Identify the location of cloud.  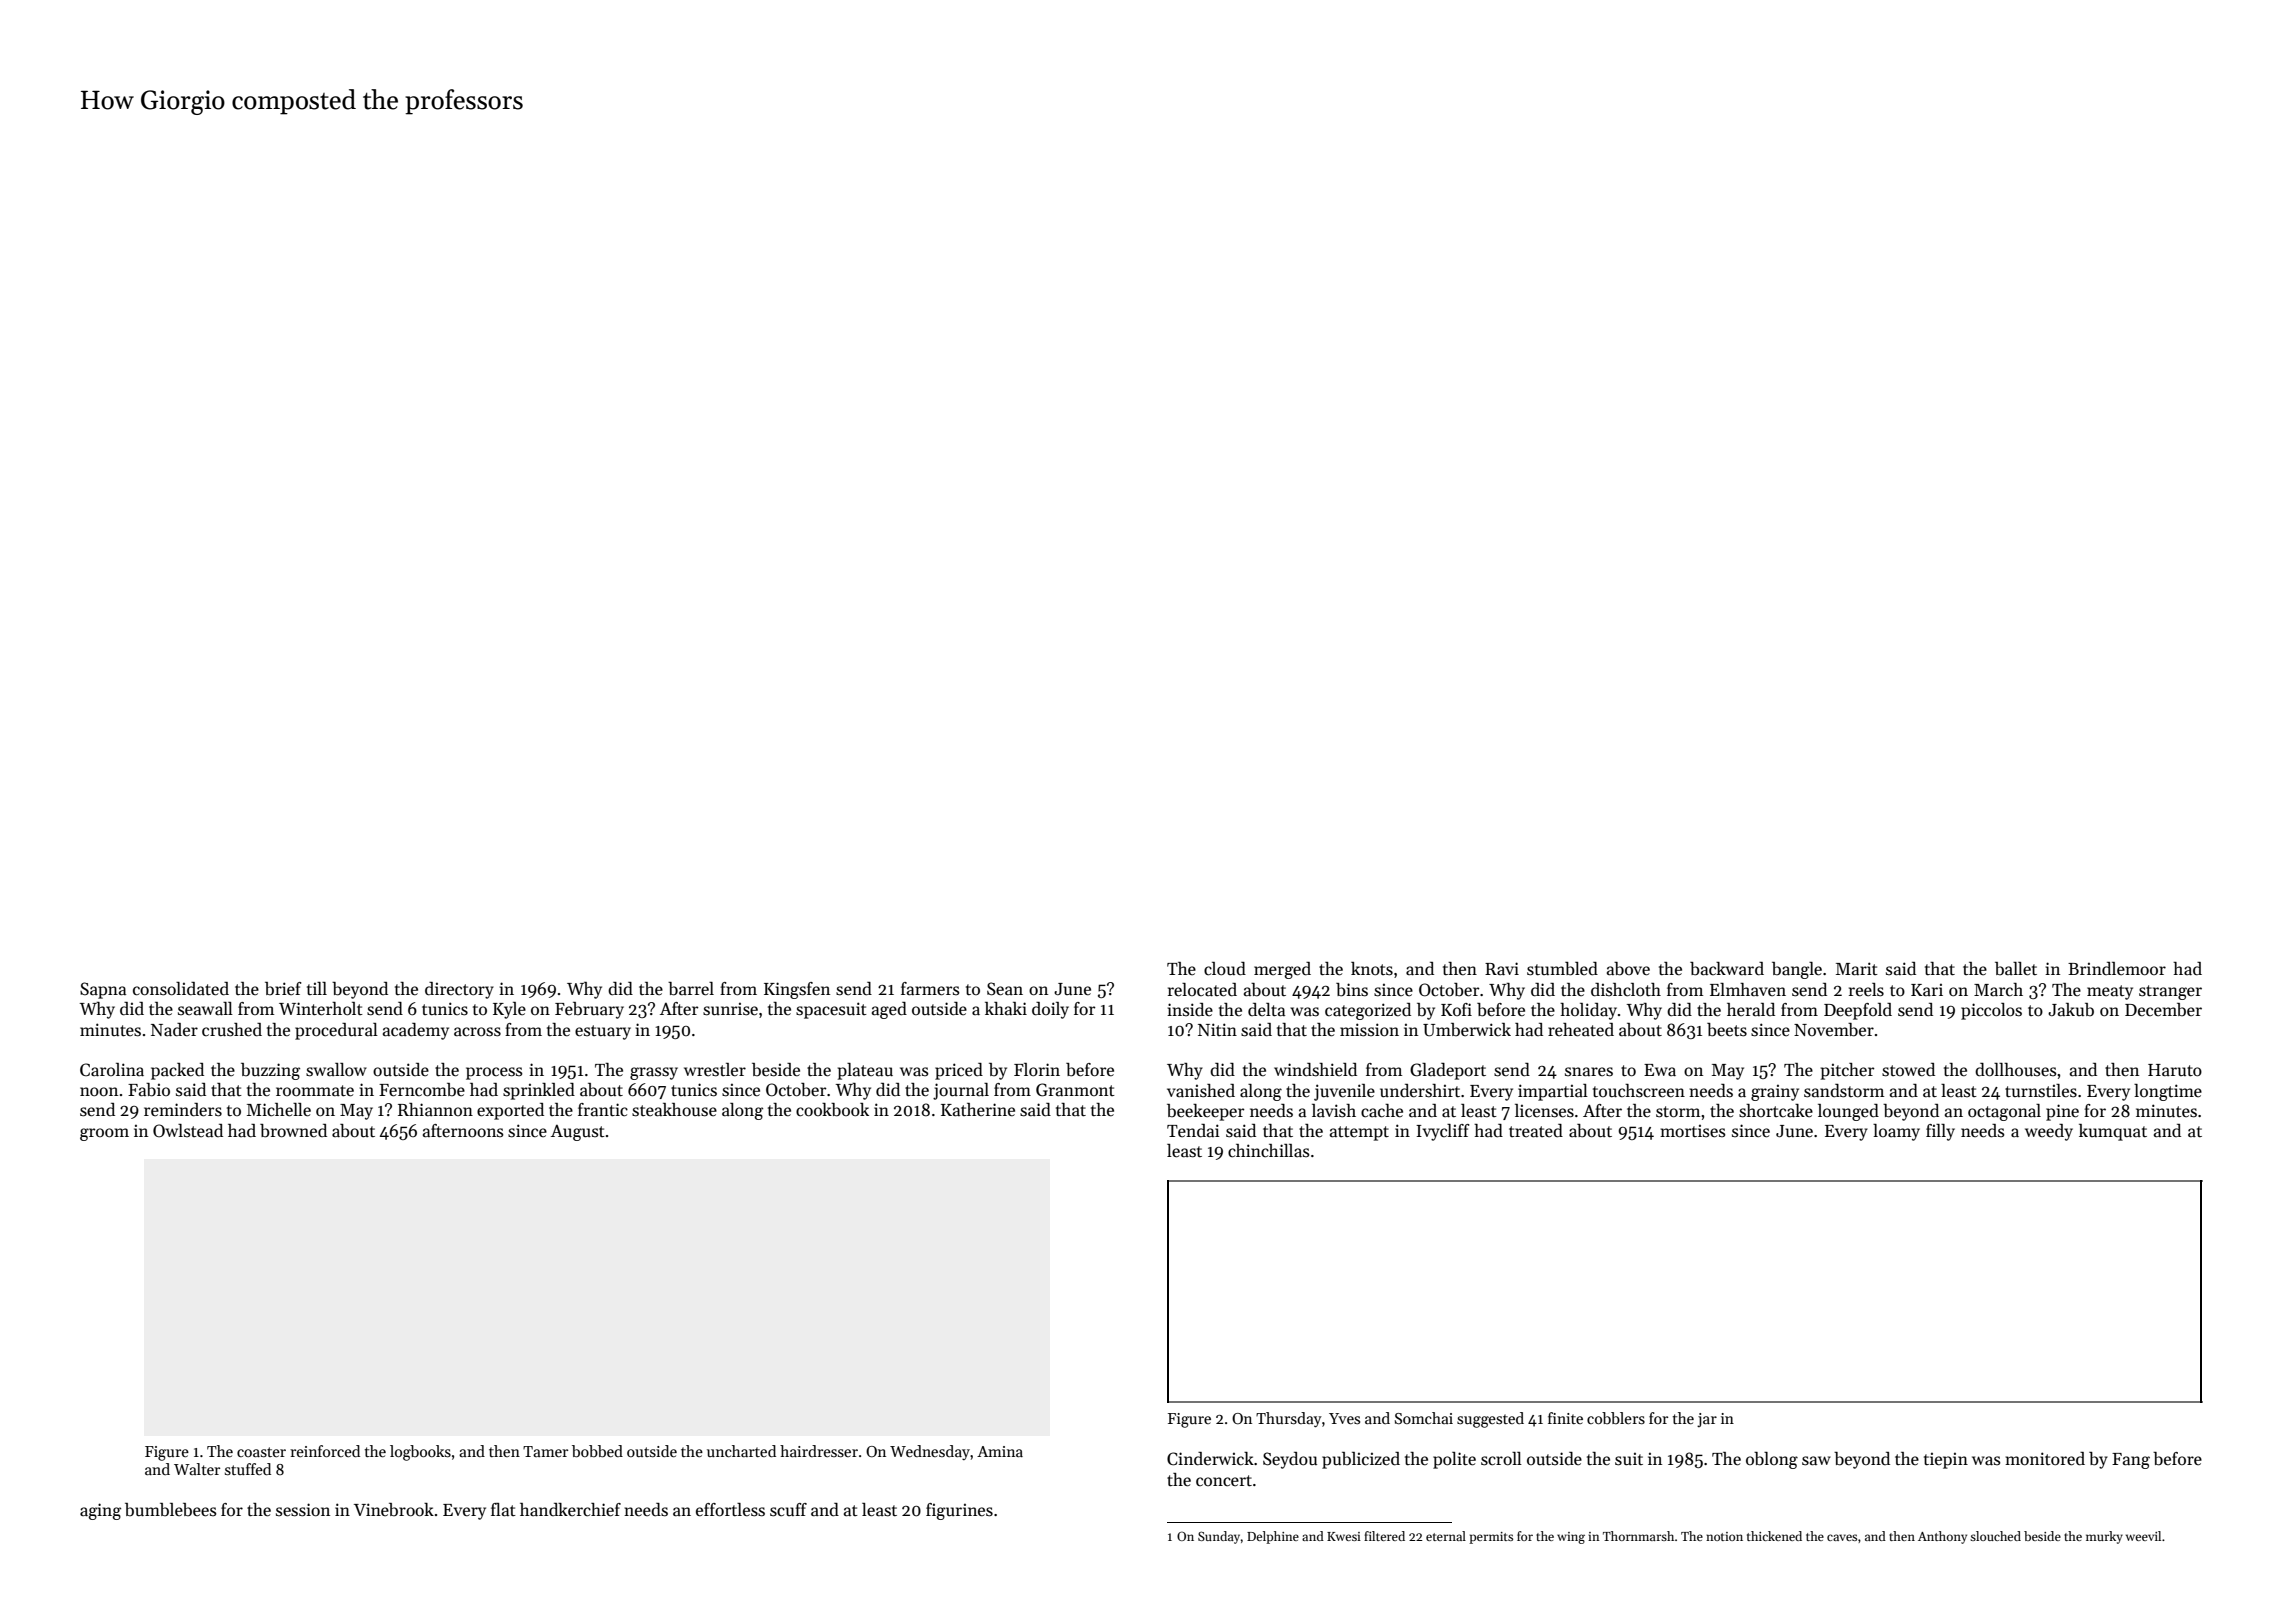
(1225, 969).
